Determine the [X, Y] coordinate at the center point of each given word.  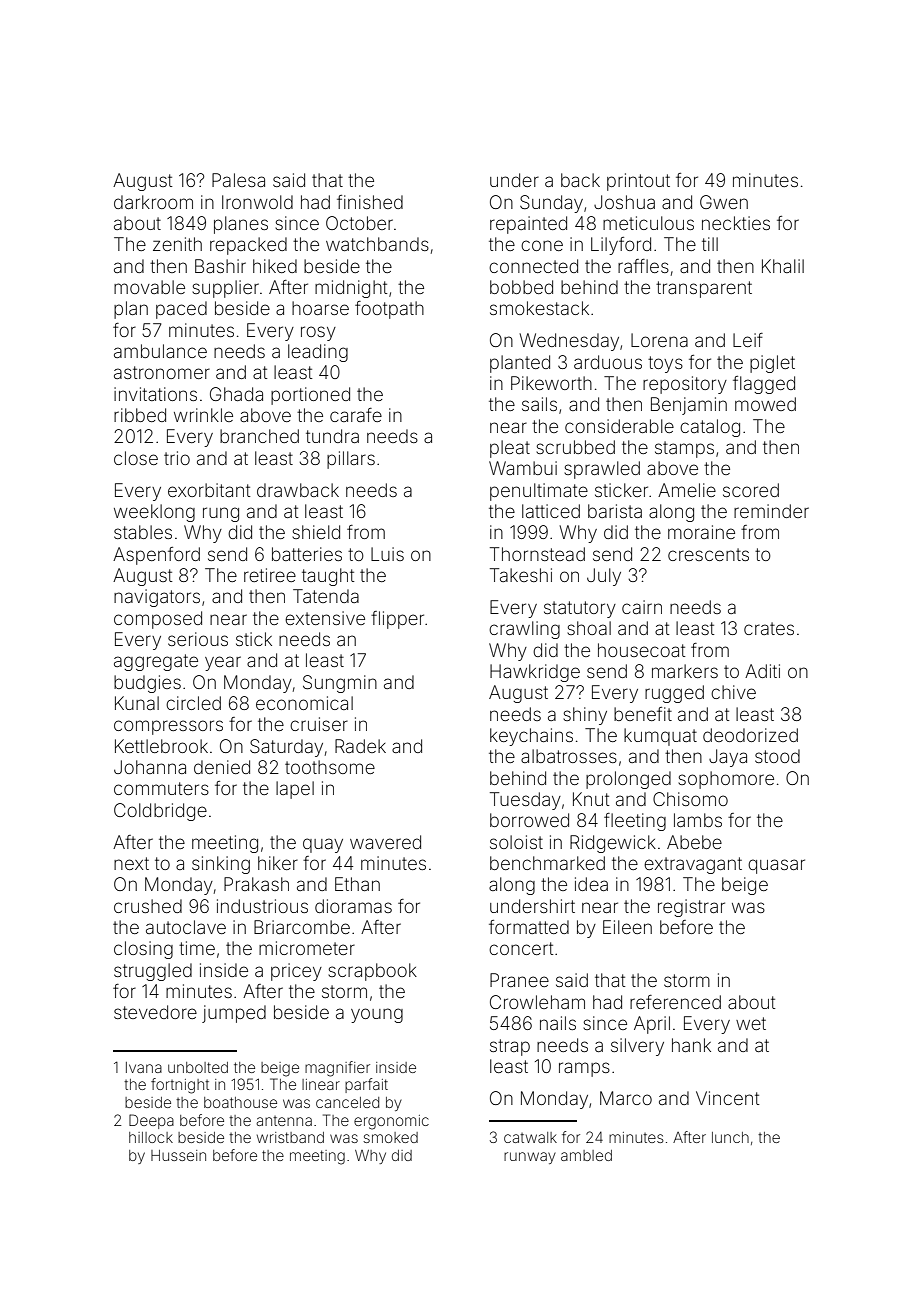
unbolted [198, 1067]
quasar [776, 866]
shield [316, 532]
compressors [168, 727]
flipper [397, 620]
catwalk [530, 1137]
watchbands [377, 244]
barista [615, 511]
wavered [385, 842]
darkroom [153, 202]
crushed [148, 906]
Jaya [728, 758]
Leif [748, 340]
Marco [626, 1098]
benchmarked [547, 863]
